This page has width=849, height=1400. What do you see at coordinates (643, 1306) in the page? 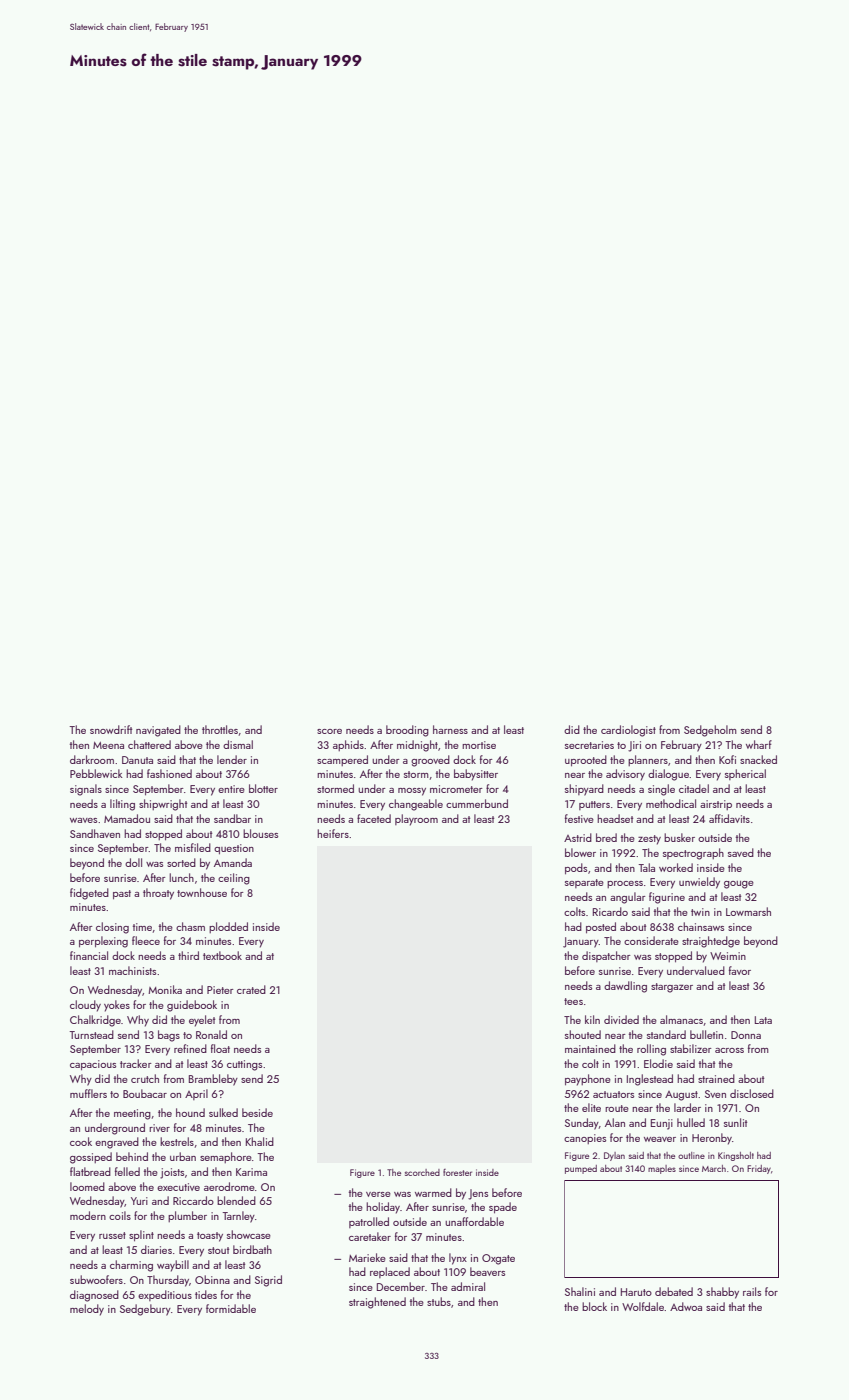
I see `Wolfdale` at bounding box center [643, 1306].
